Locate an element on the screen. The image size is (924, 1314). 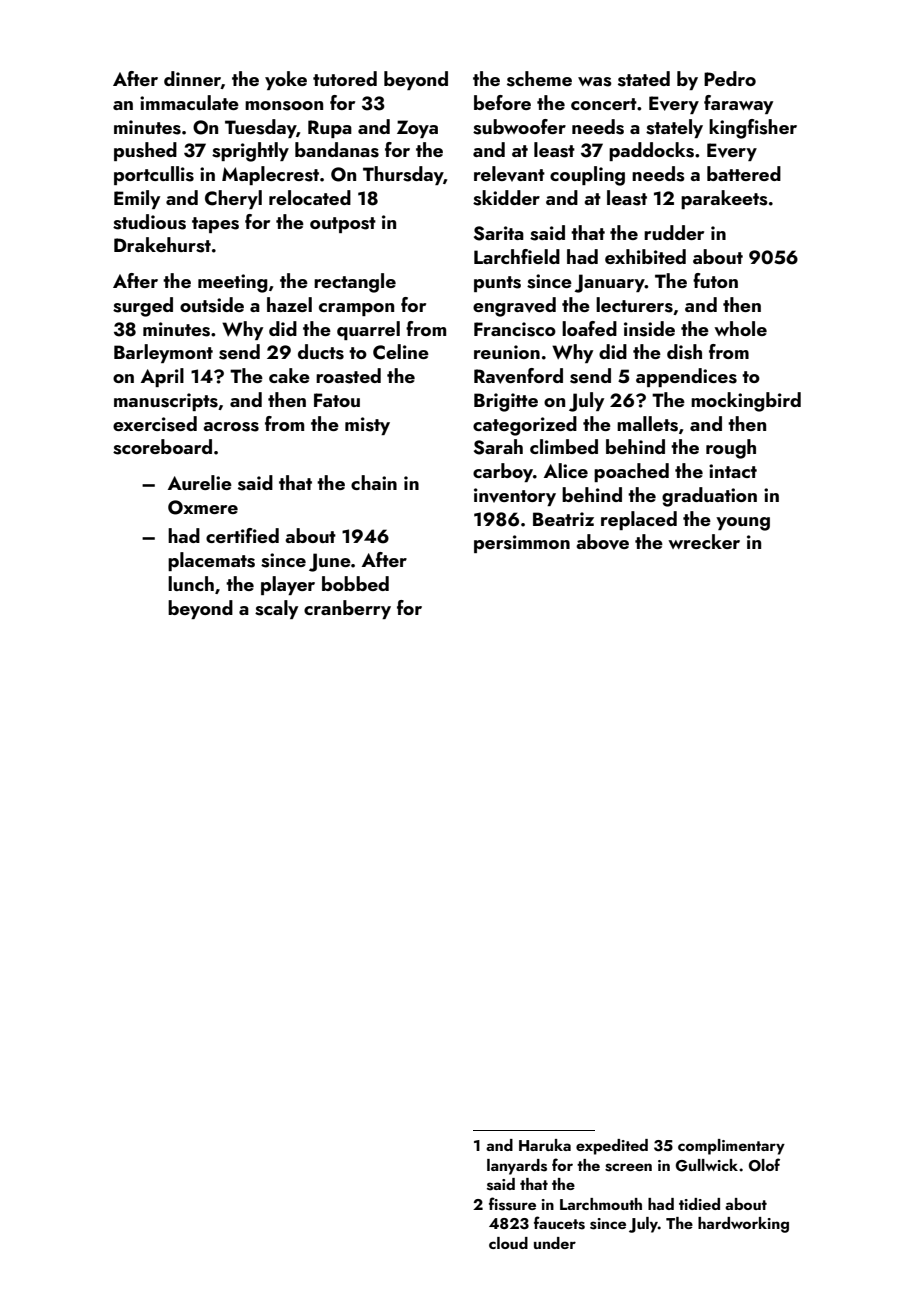
skidder is located at coordinates (506, 198).
